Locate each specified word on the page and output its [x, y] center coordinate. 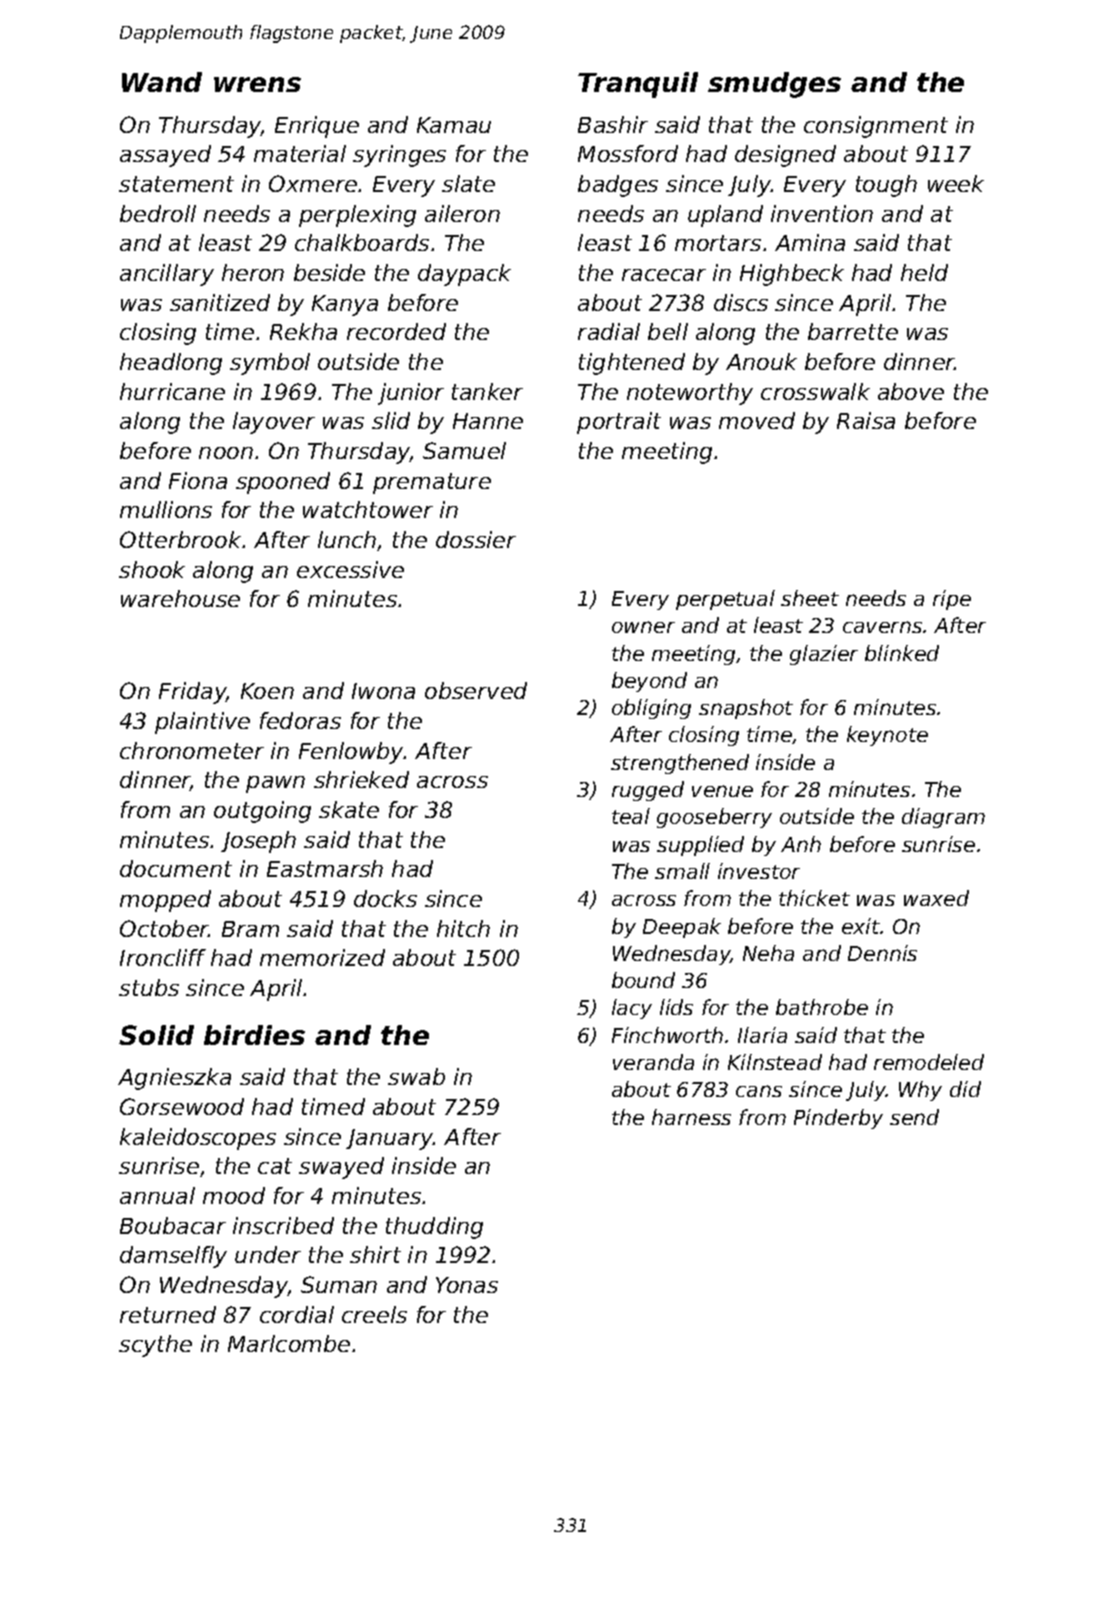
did [965, 1089]
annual [157, 1195]
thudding [434, 1228]
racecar [664, 275]
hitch [463, 928]
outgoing [262, 812]
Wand [162, 82]
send [914, 1117]
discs [741, 302]
